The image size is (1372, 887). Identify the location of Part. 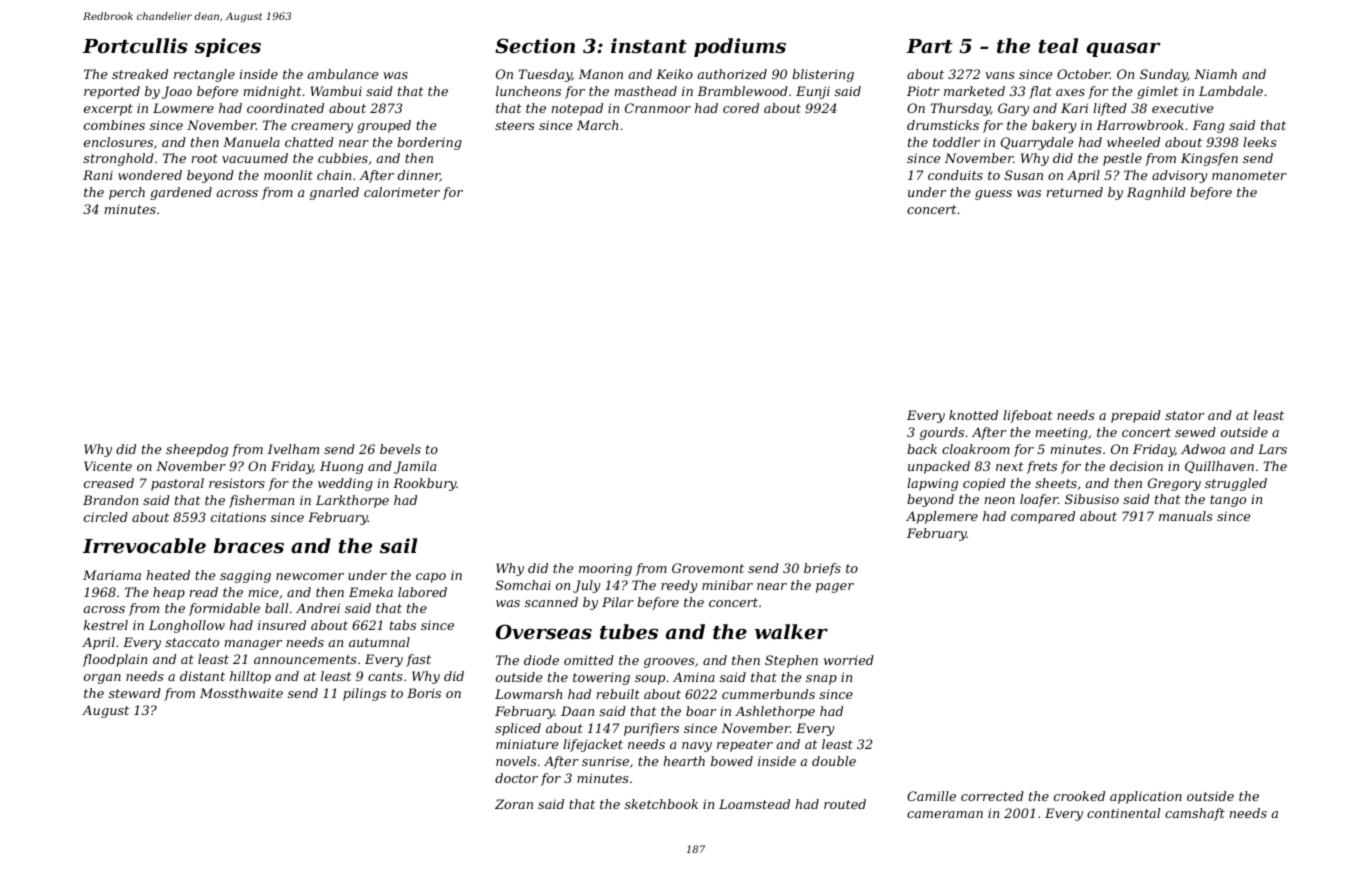
(929, 46).
